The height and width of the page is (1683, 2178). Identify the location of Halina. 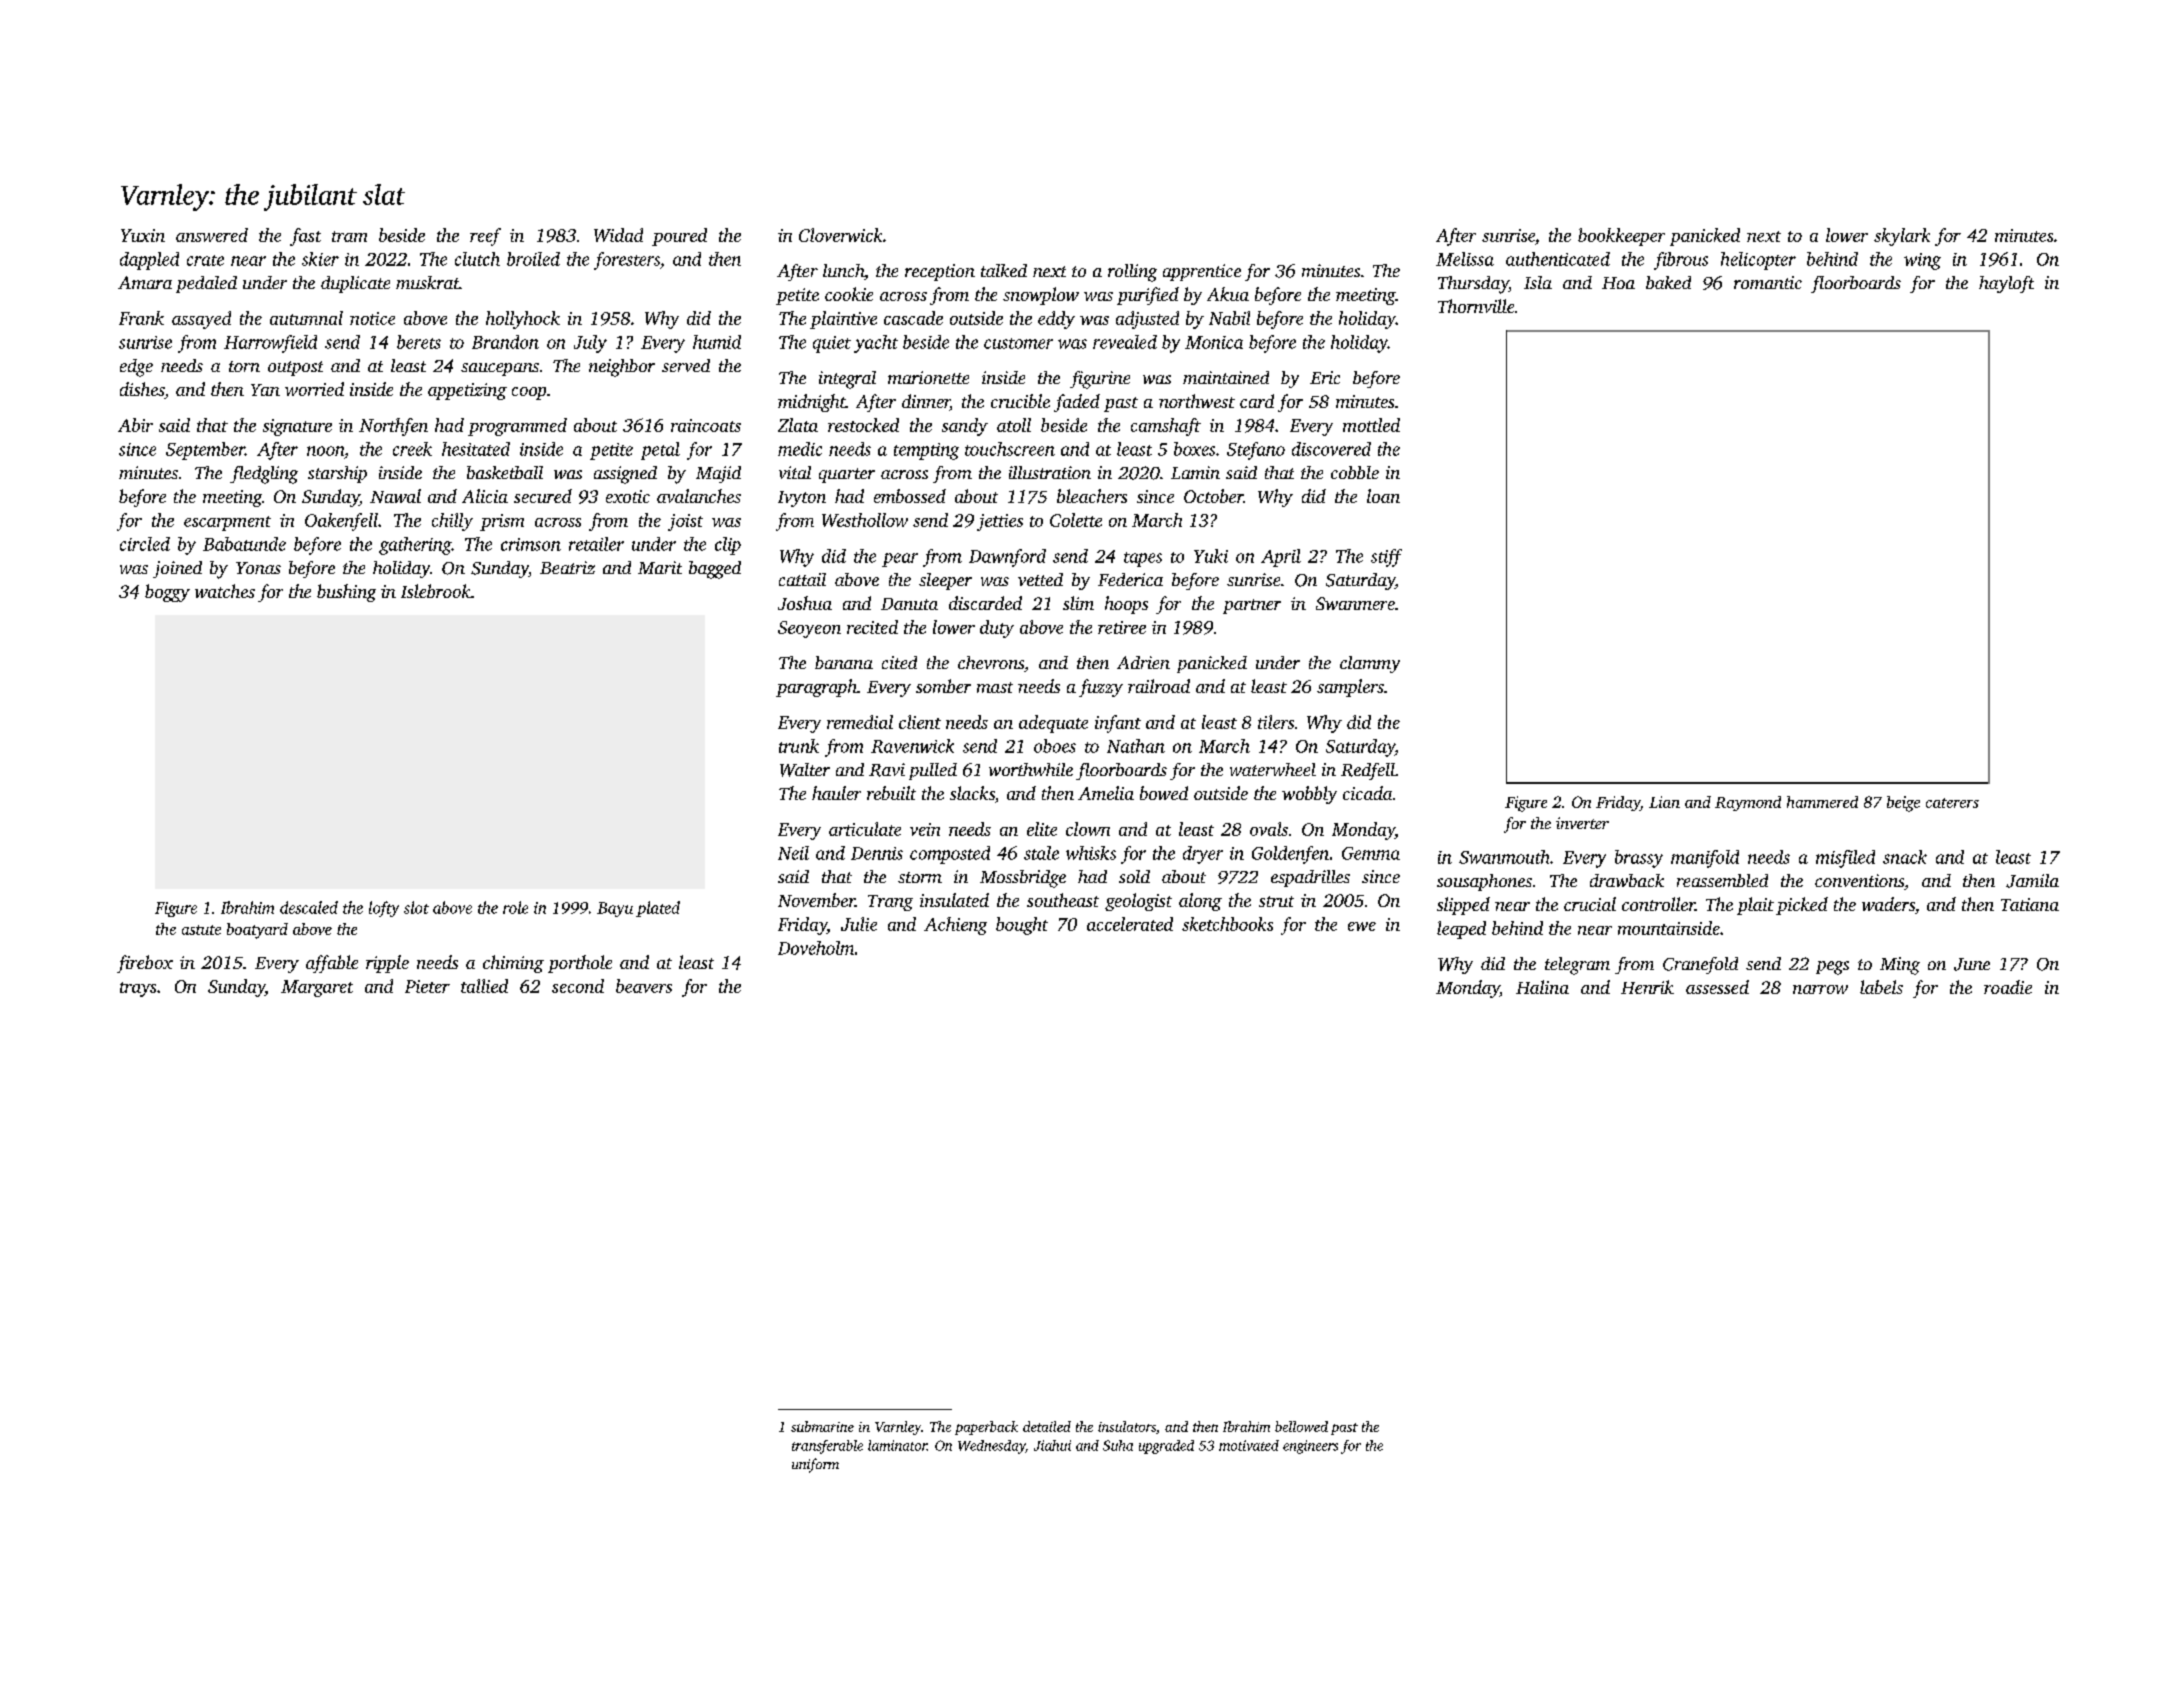
(1542, 987).
